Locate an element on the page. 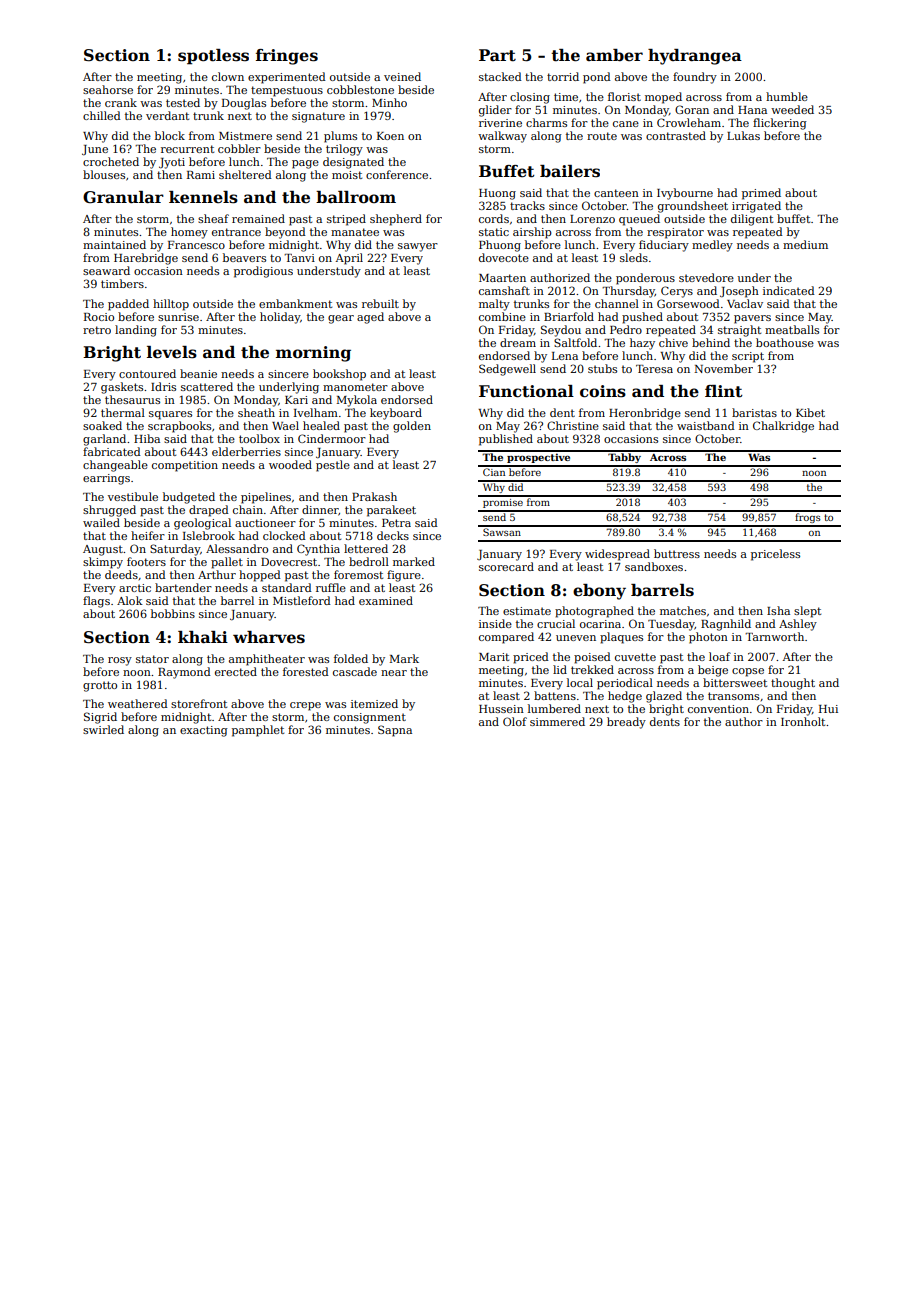 The width and height of the page is (924, 1314). Sapna is located at coordinates (395, 731).
